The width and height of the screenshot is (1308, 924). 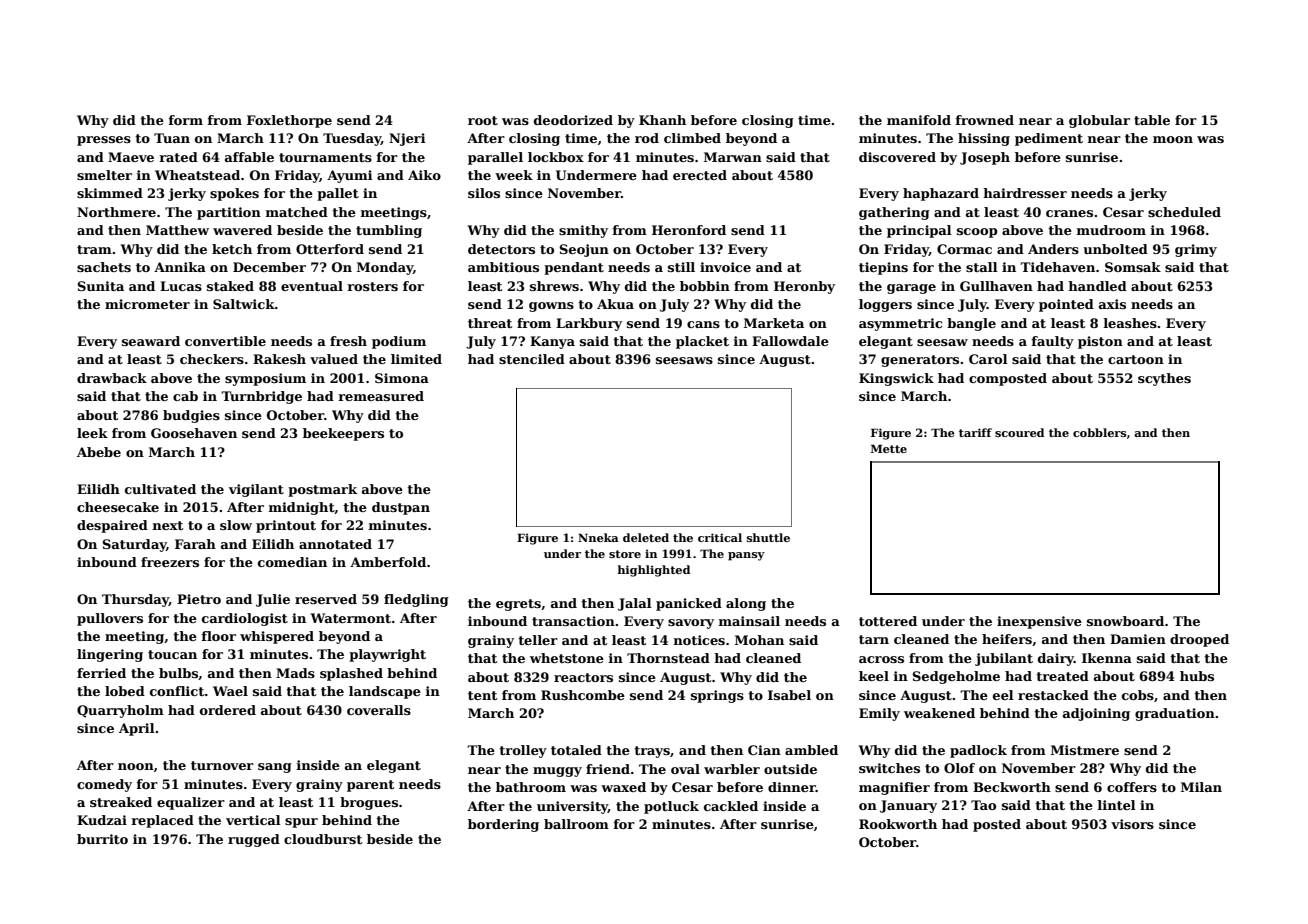 I want to click on Foxlethorpe, so click(x=289, y=121).
